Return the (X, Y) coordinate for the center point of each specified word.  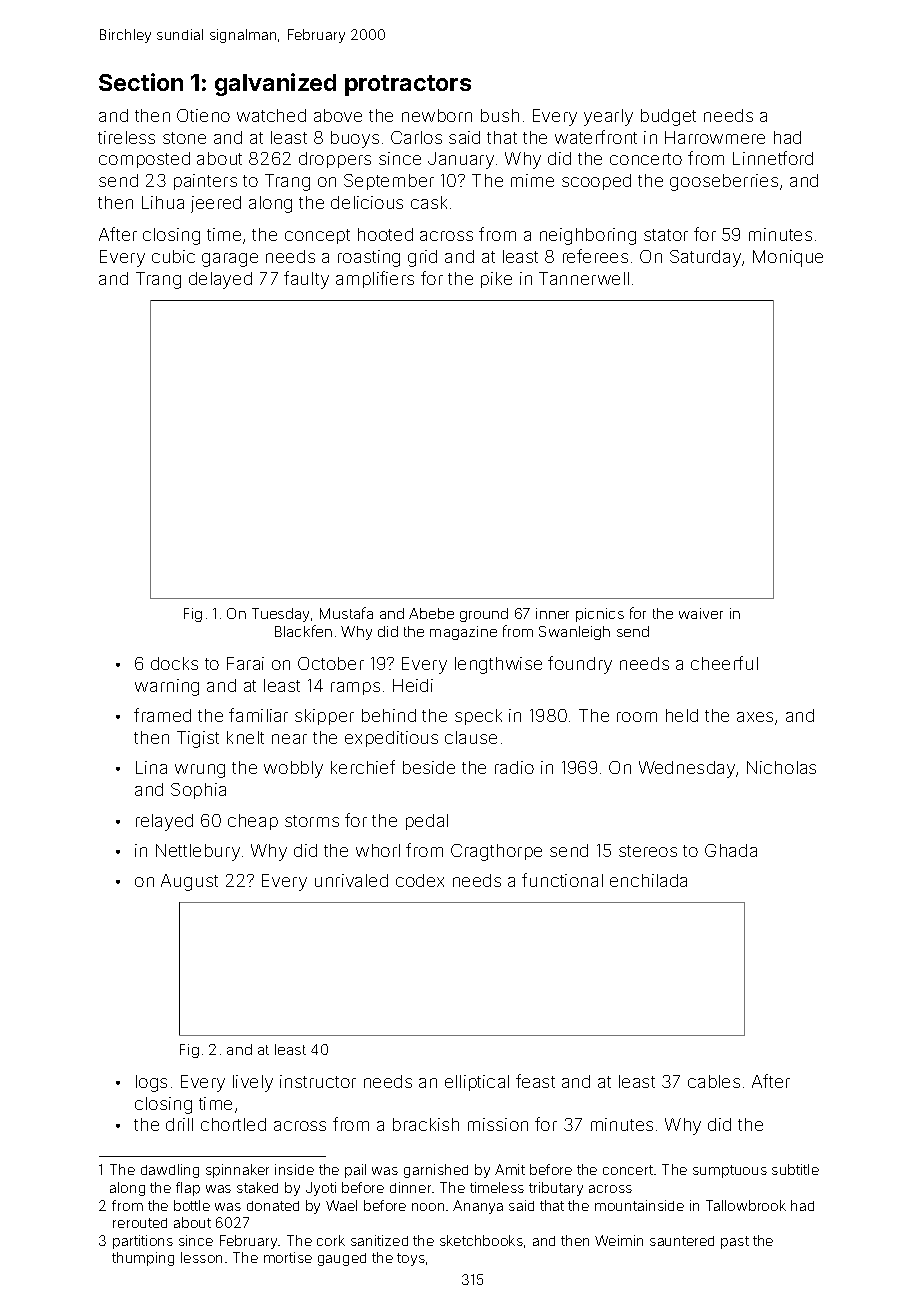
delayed (220, 280)
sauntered (682, 1241)
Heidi (413, 685)
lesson (201, 1257)
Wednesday (687, 769)
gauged (342, 1259)
